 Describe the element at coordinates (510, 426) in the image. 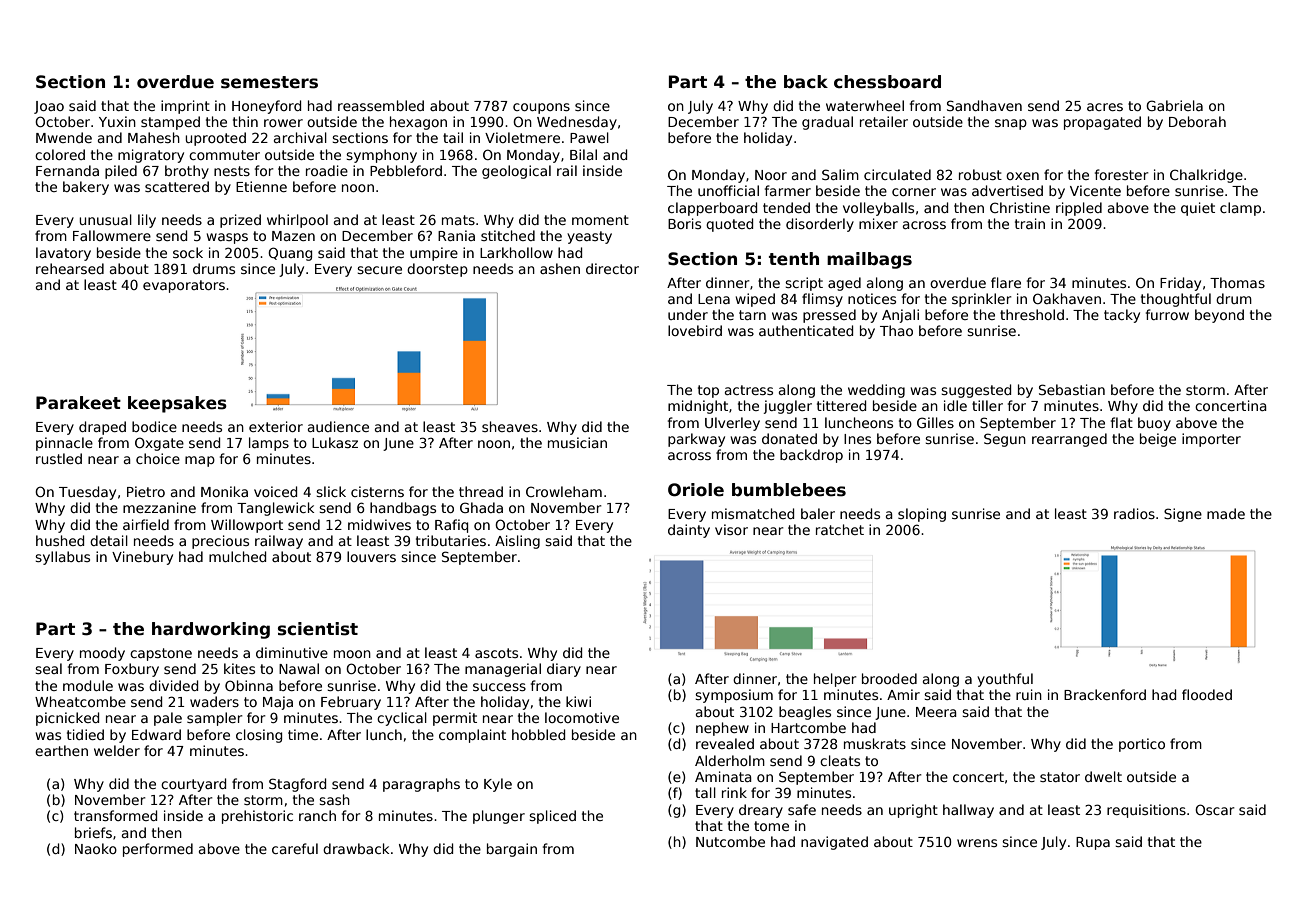

I see `sheaves` at that location.
